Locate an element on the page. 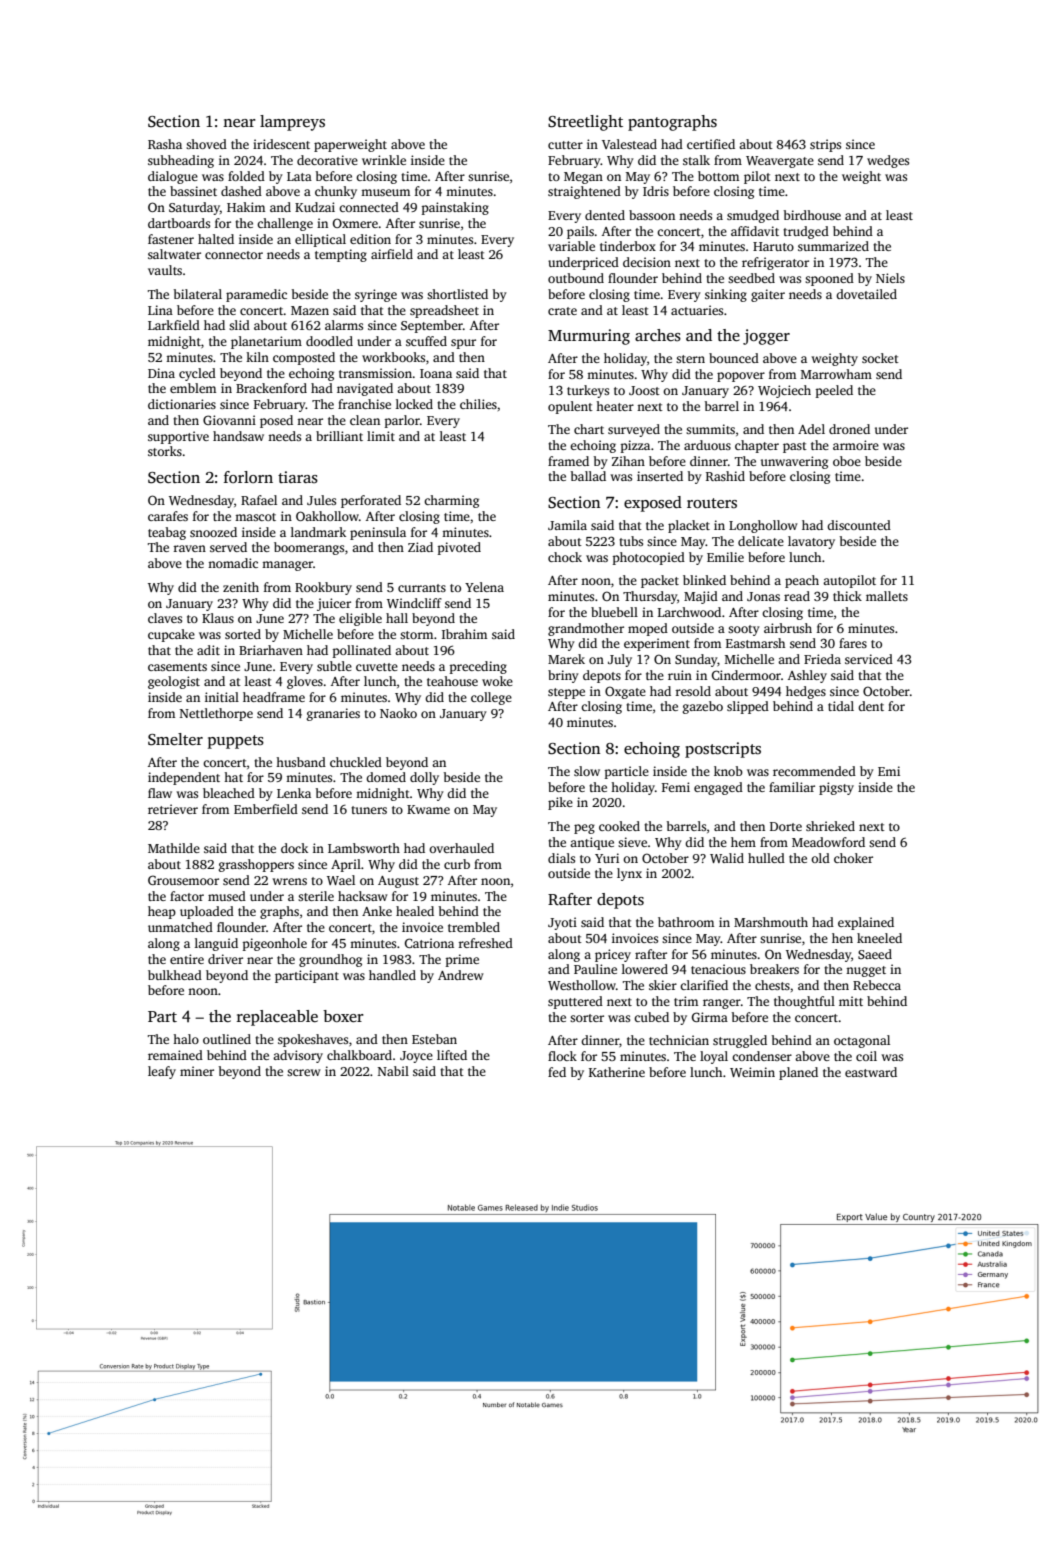  tuners is located at coordinates (369, 810).
